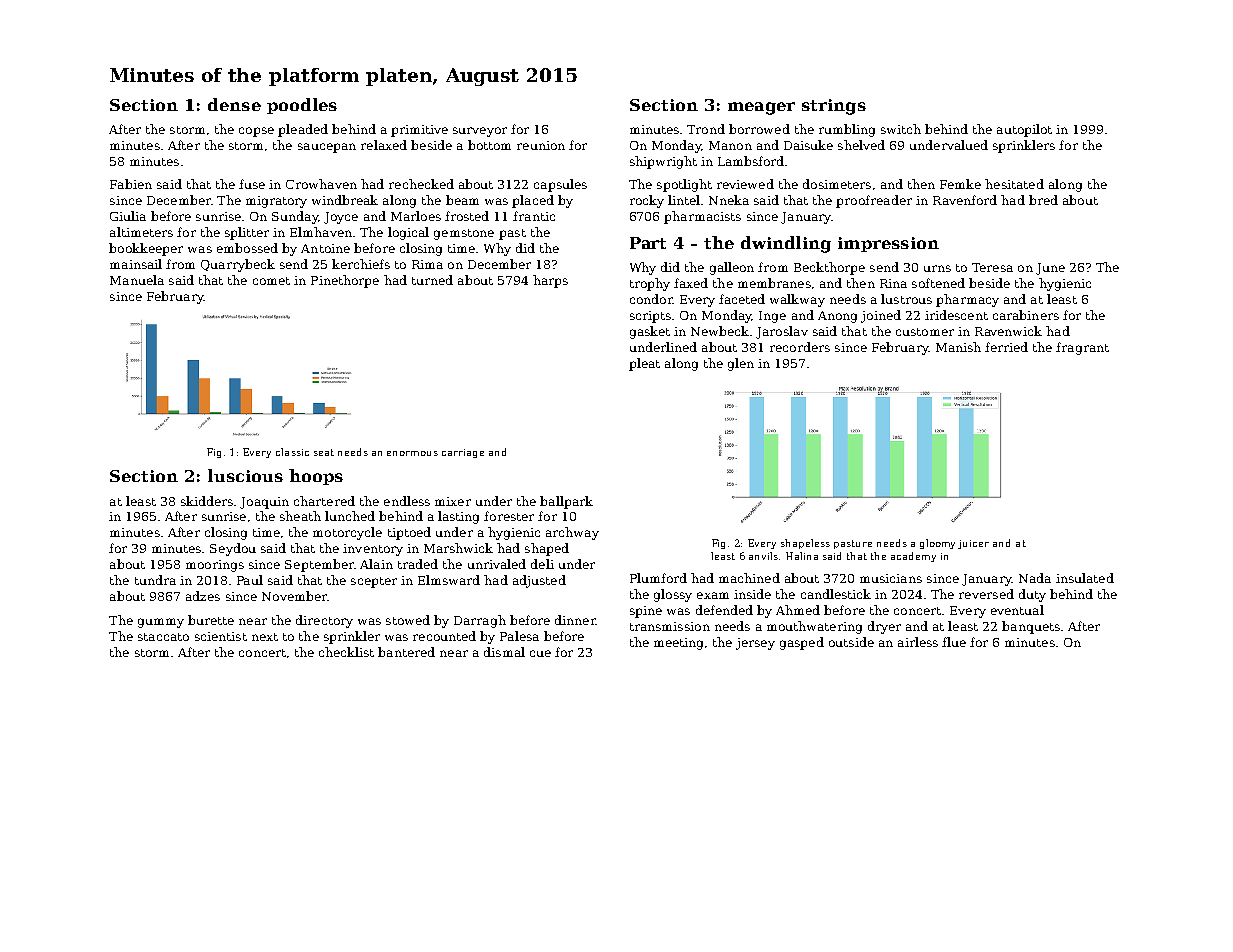 This screenshot has width=1233, height=952. I want to click on checklist, so click(346, 652).
